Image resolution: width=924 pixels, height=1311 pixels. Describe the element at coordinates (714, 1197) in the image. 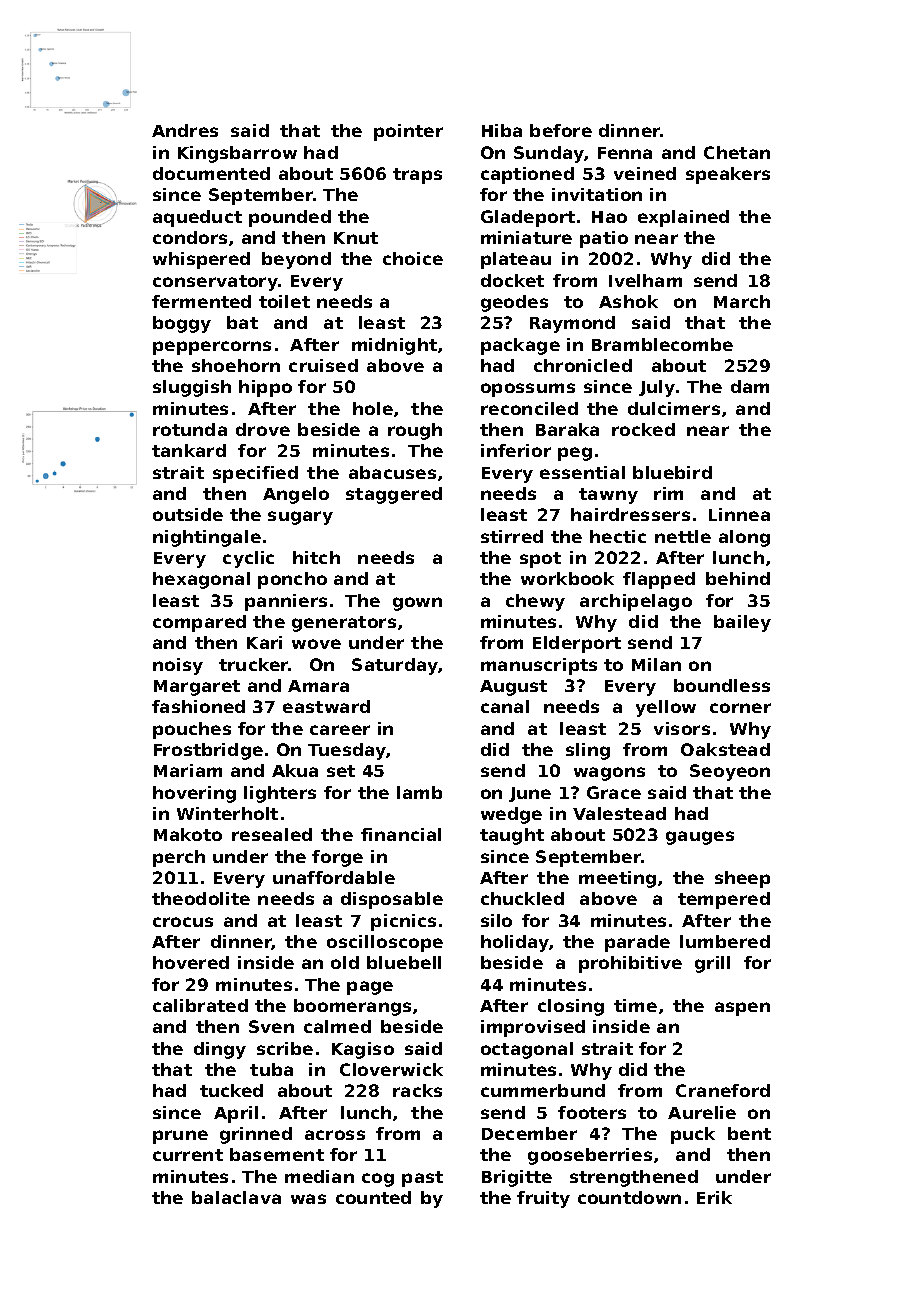

I see `Erik` at that location.
